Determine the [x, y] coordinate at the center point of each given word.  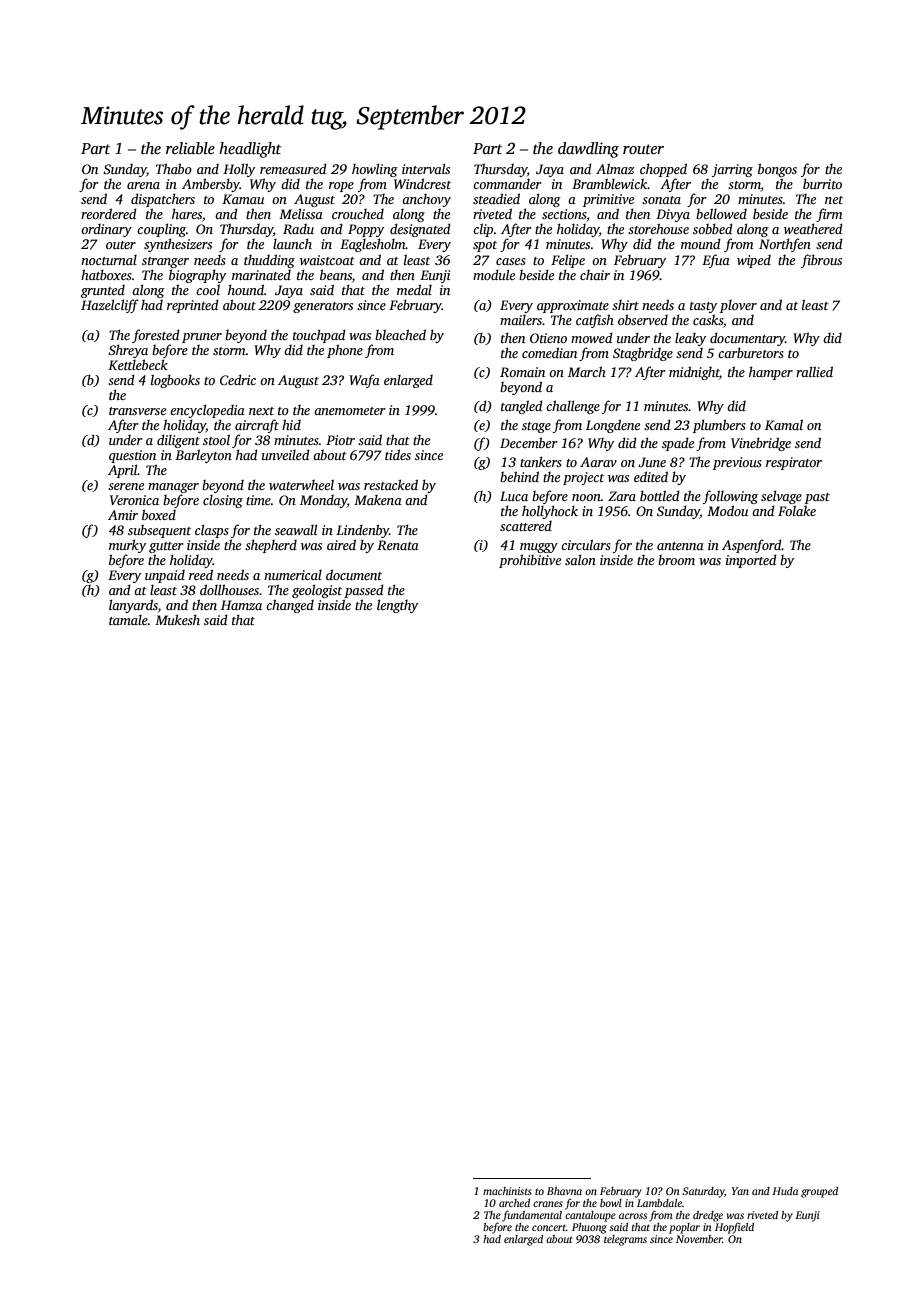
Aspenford [752, 546]
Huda [785, 1191]
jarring [732, 170]
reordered [109, 213]
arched [514, 1203]
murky [127, 546]
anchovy [426, 200]
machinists [507, 1191]
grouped [819, 1192]
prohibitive [530, 561]
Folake [797, 510]
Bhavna [564, 1191]
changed [290, 606]
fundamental [532, 1216]
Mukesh [177, 619]
